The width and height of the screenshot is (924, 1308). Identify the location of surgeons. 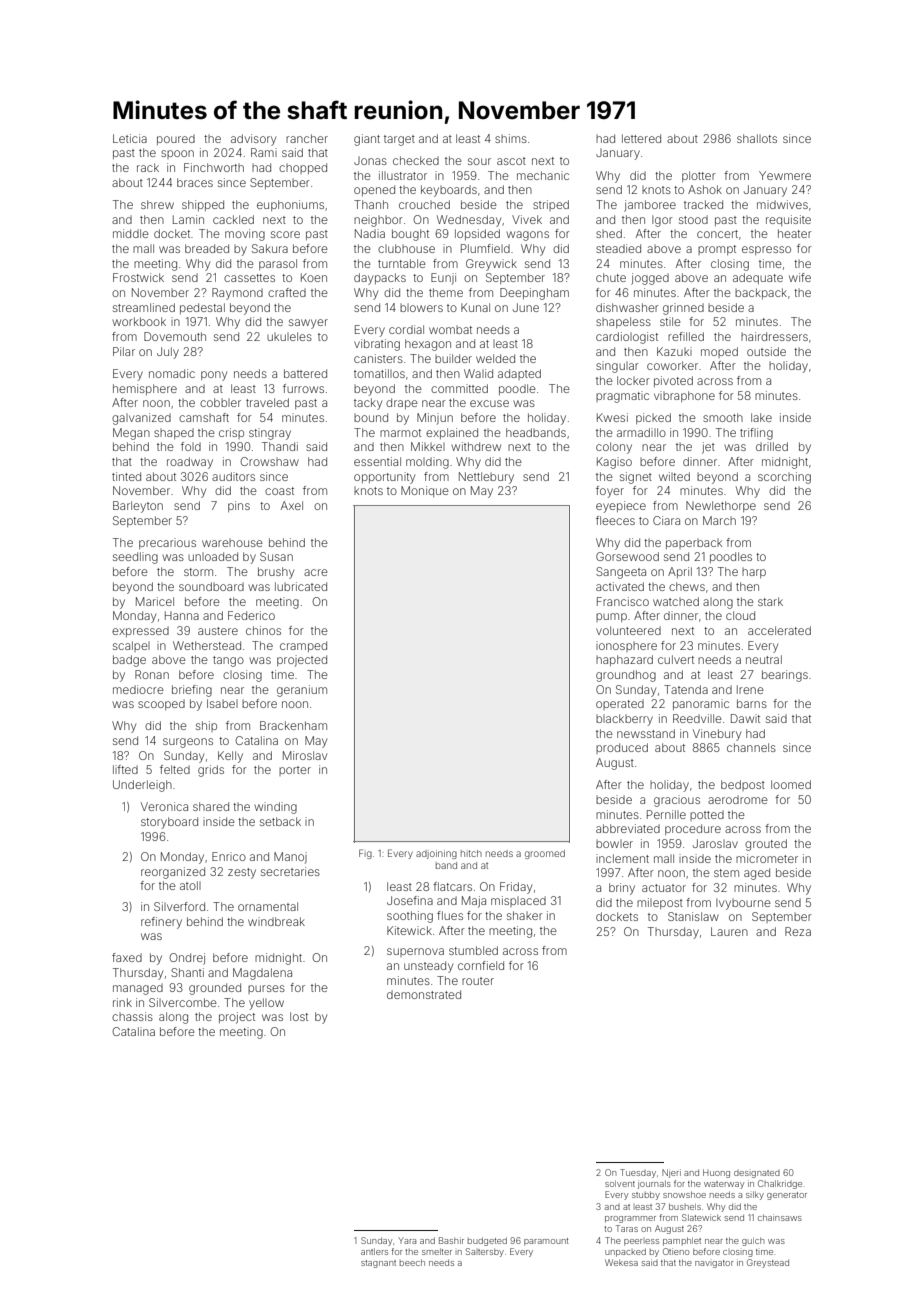
(188, 743).
